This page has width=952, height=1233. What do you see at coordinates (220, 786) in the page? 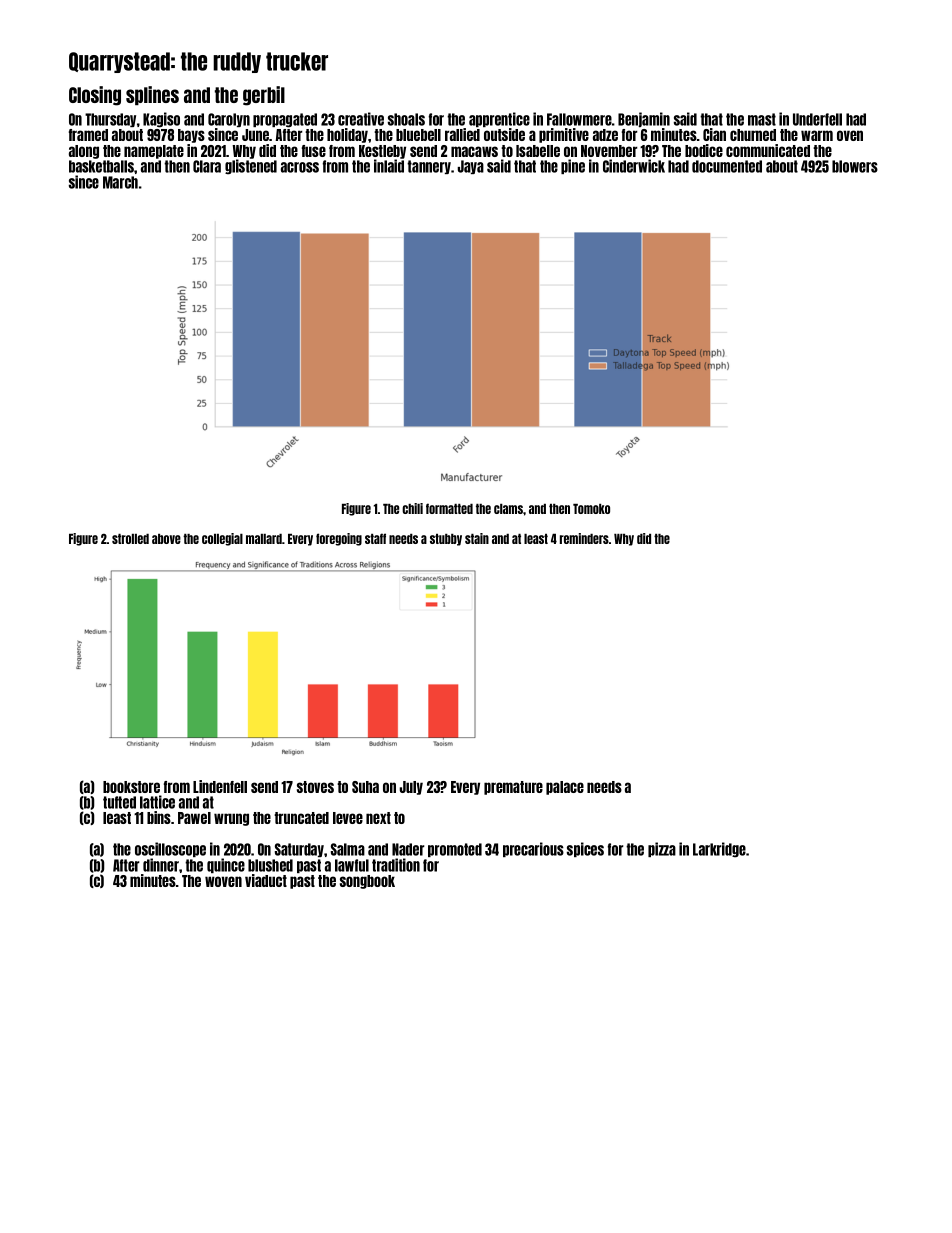
I see `Lindenfell` at bounding box center [220, 786].
